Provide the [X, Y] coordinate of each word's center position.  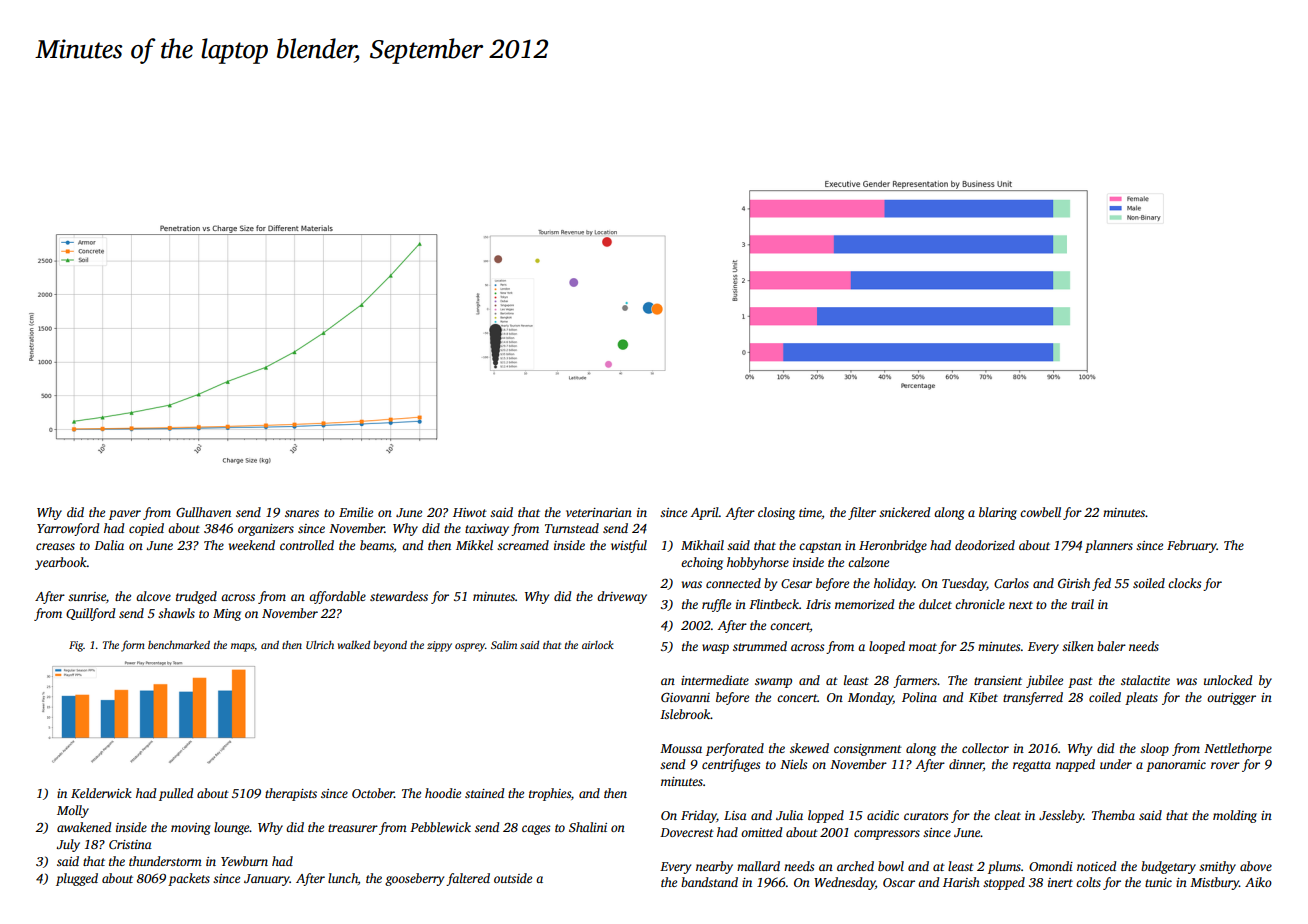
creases [55, 546]
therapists [291, 794]
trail [1082, 604]
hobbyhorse [758, 563]
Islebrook [685, 714]
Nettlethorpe [1238, 749]
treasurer [353, 828]
